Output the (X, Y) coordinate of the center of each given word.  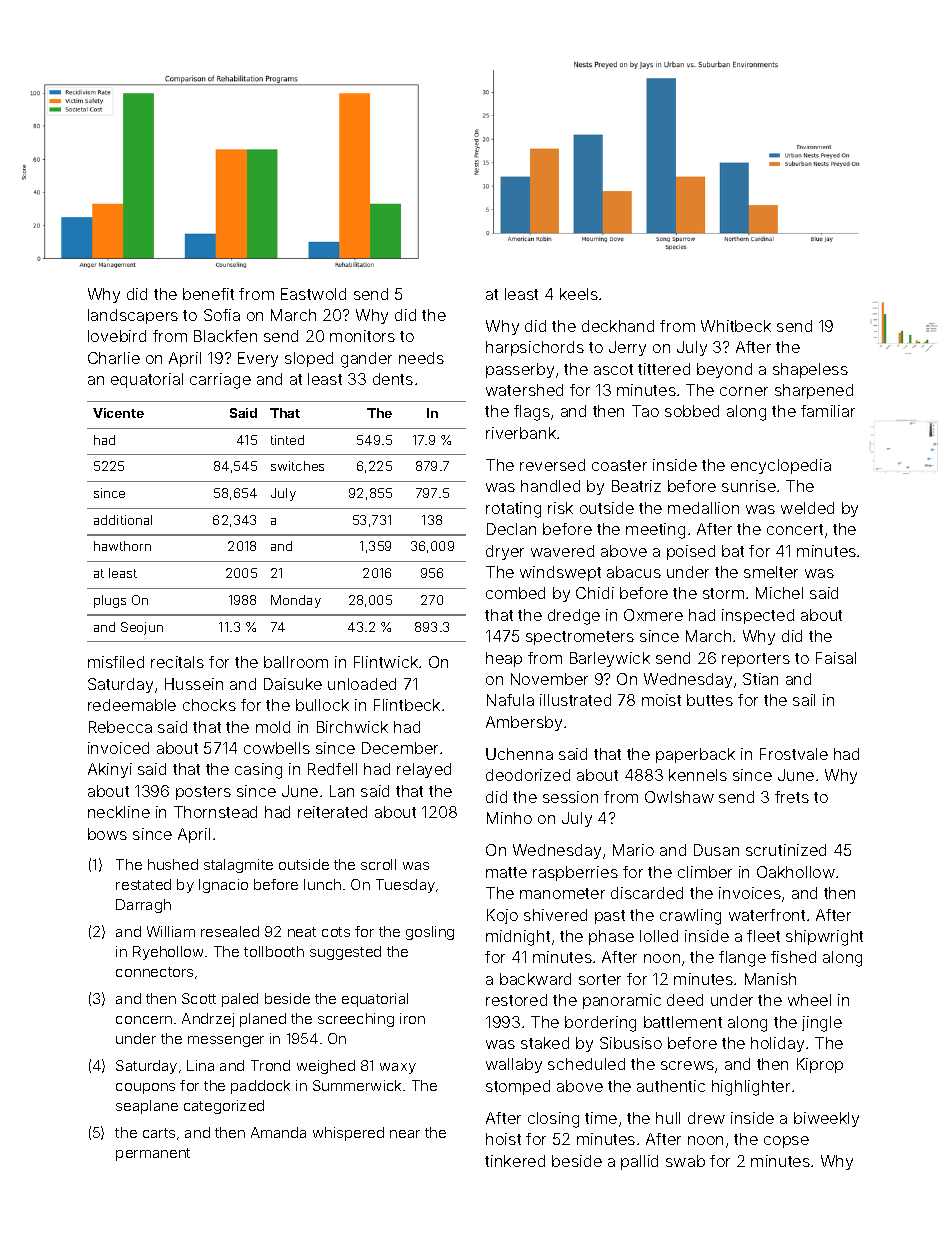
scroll (378, 864)
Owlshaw (679, 797)
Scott (199, 998)
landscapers (133, 316)
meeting (655, 531)
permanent (153, 1154)
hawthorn (122, 546)
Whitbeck (736, 326)
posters (203, 793)
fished (793, 957)
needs (421, 358)
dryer (505, 552)
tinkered (515, 1161)
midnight (518, 938)
